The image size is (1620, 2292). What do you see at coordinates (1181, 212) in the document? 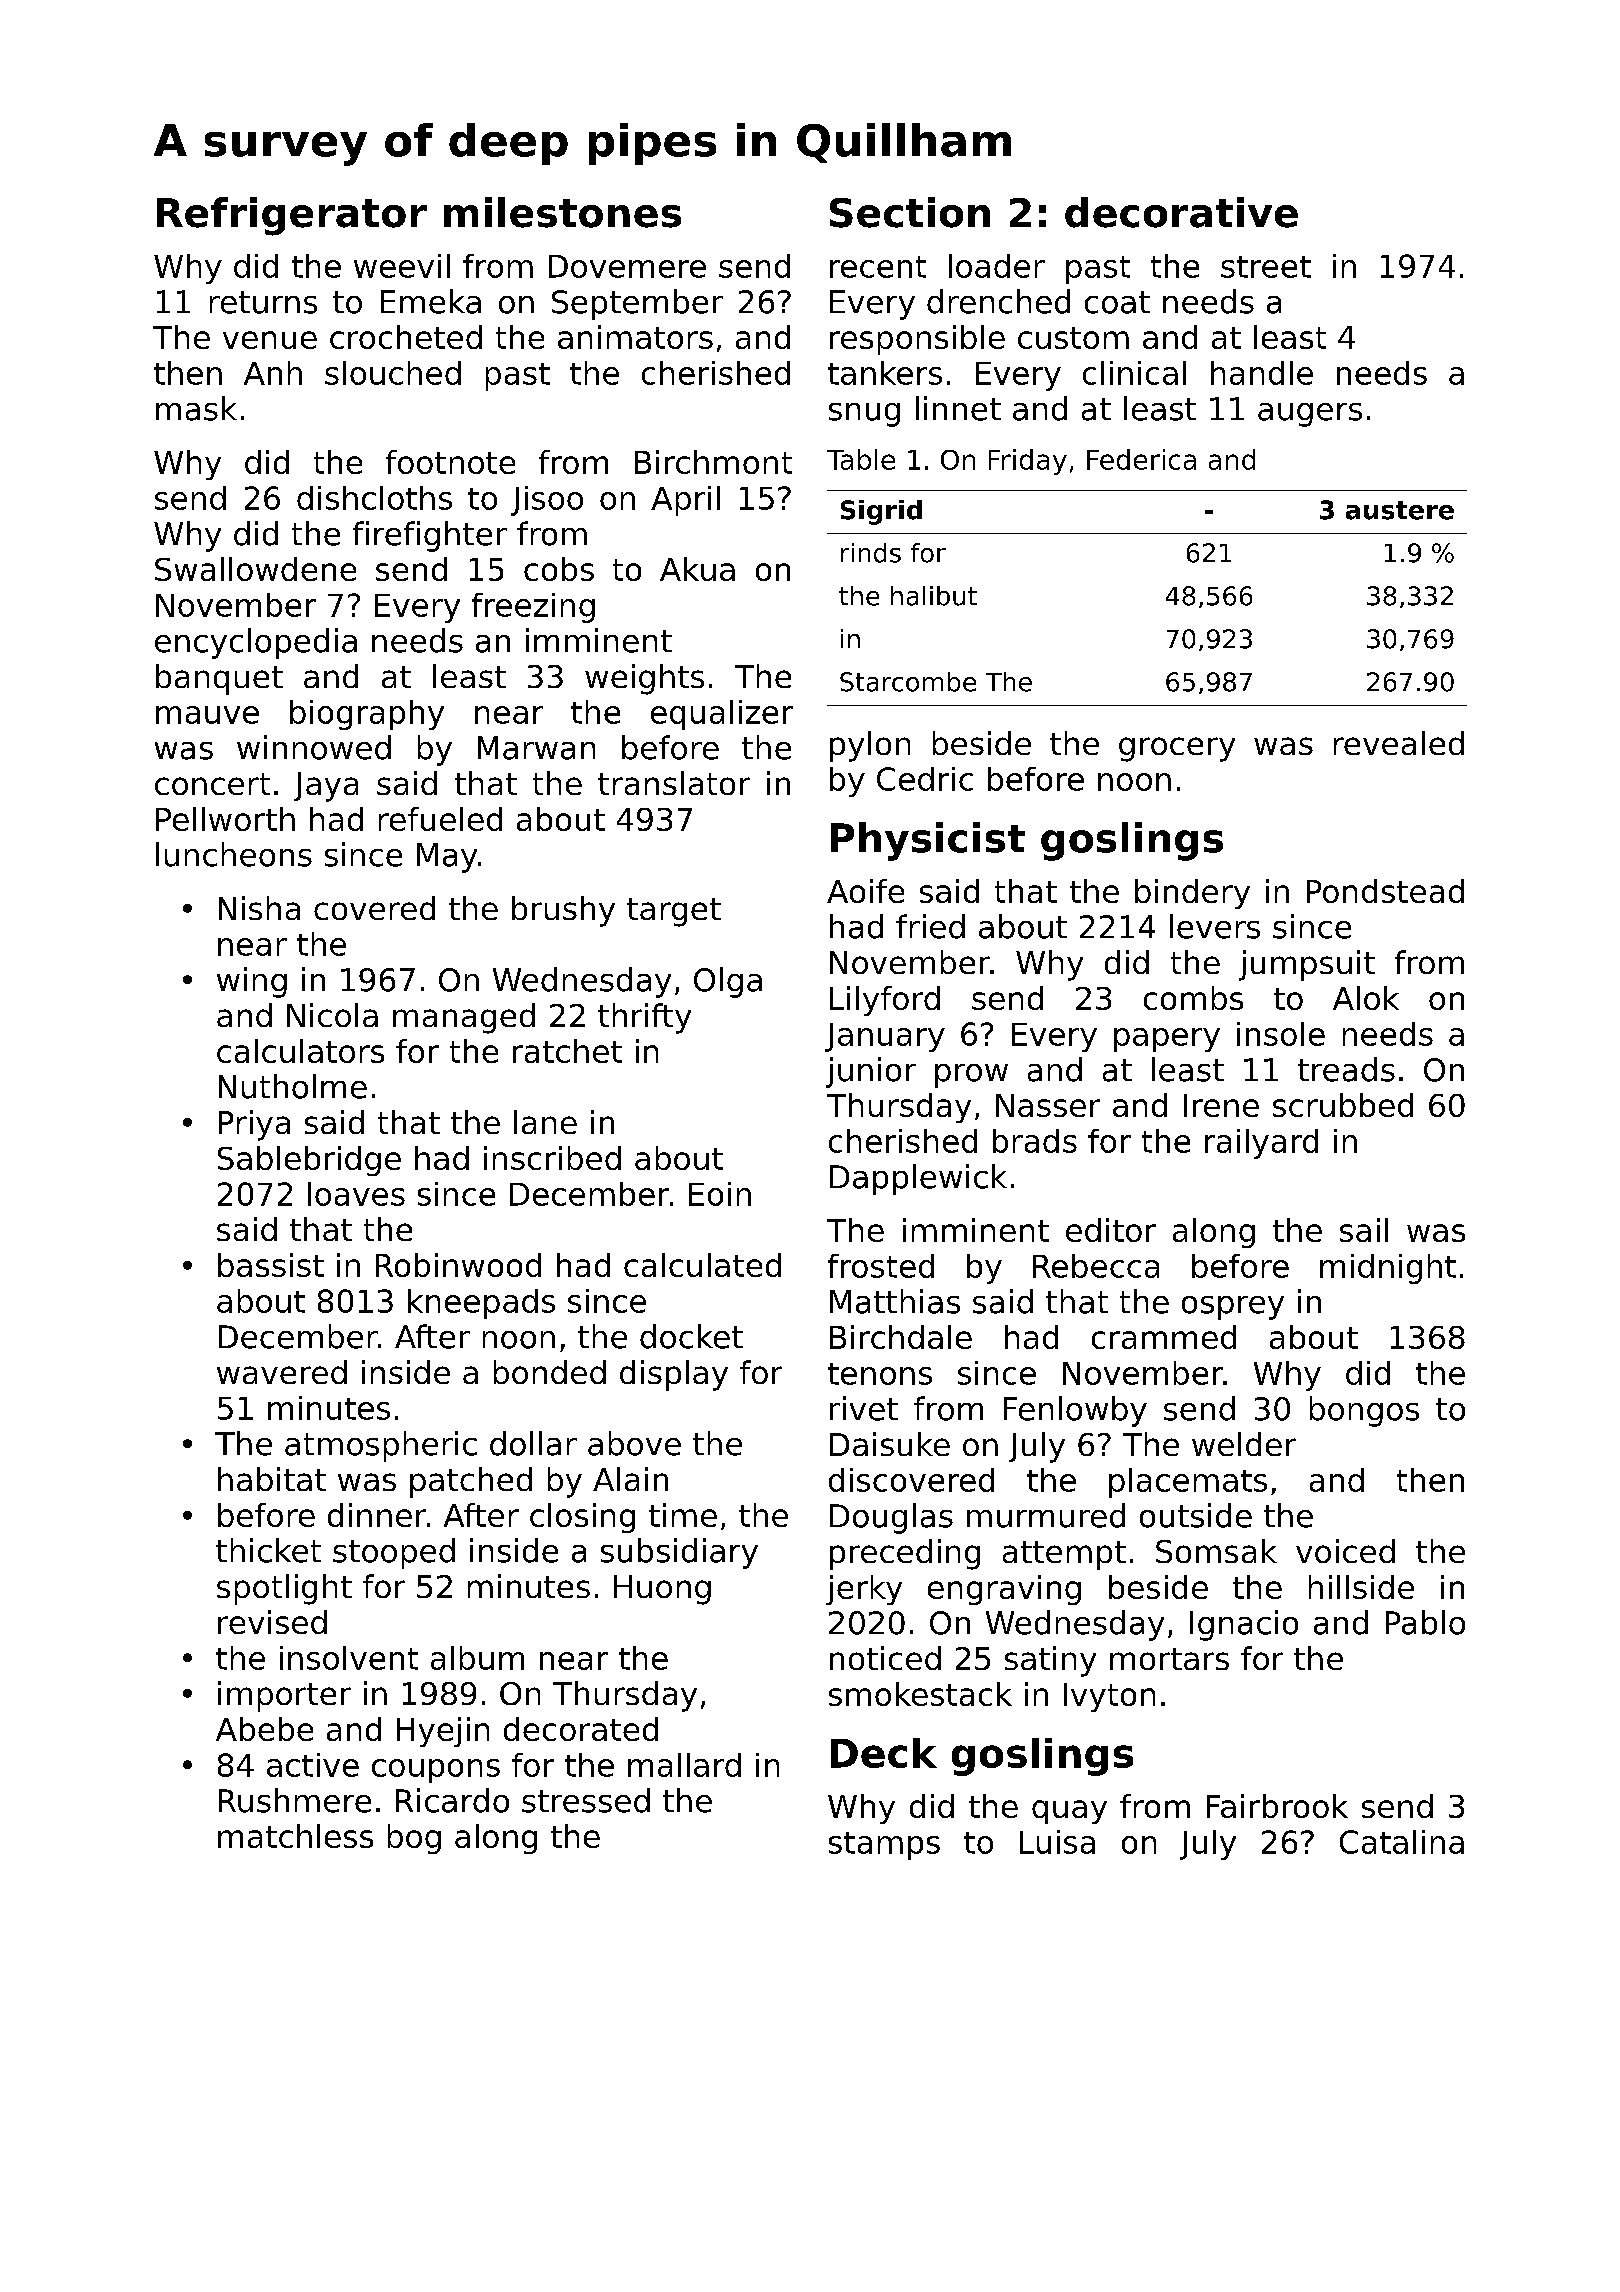
I see `decorative` at bounding box center [1181, 212].
